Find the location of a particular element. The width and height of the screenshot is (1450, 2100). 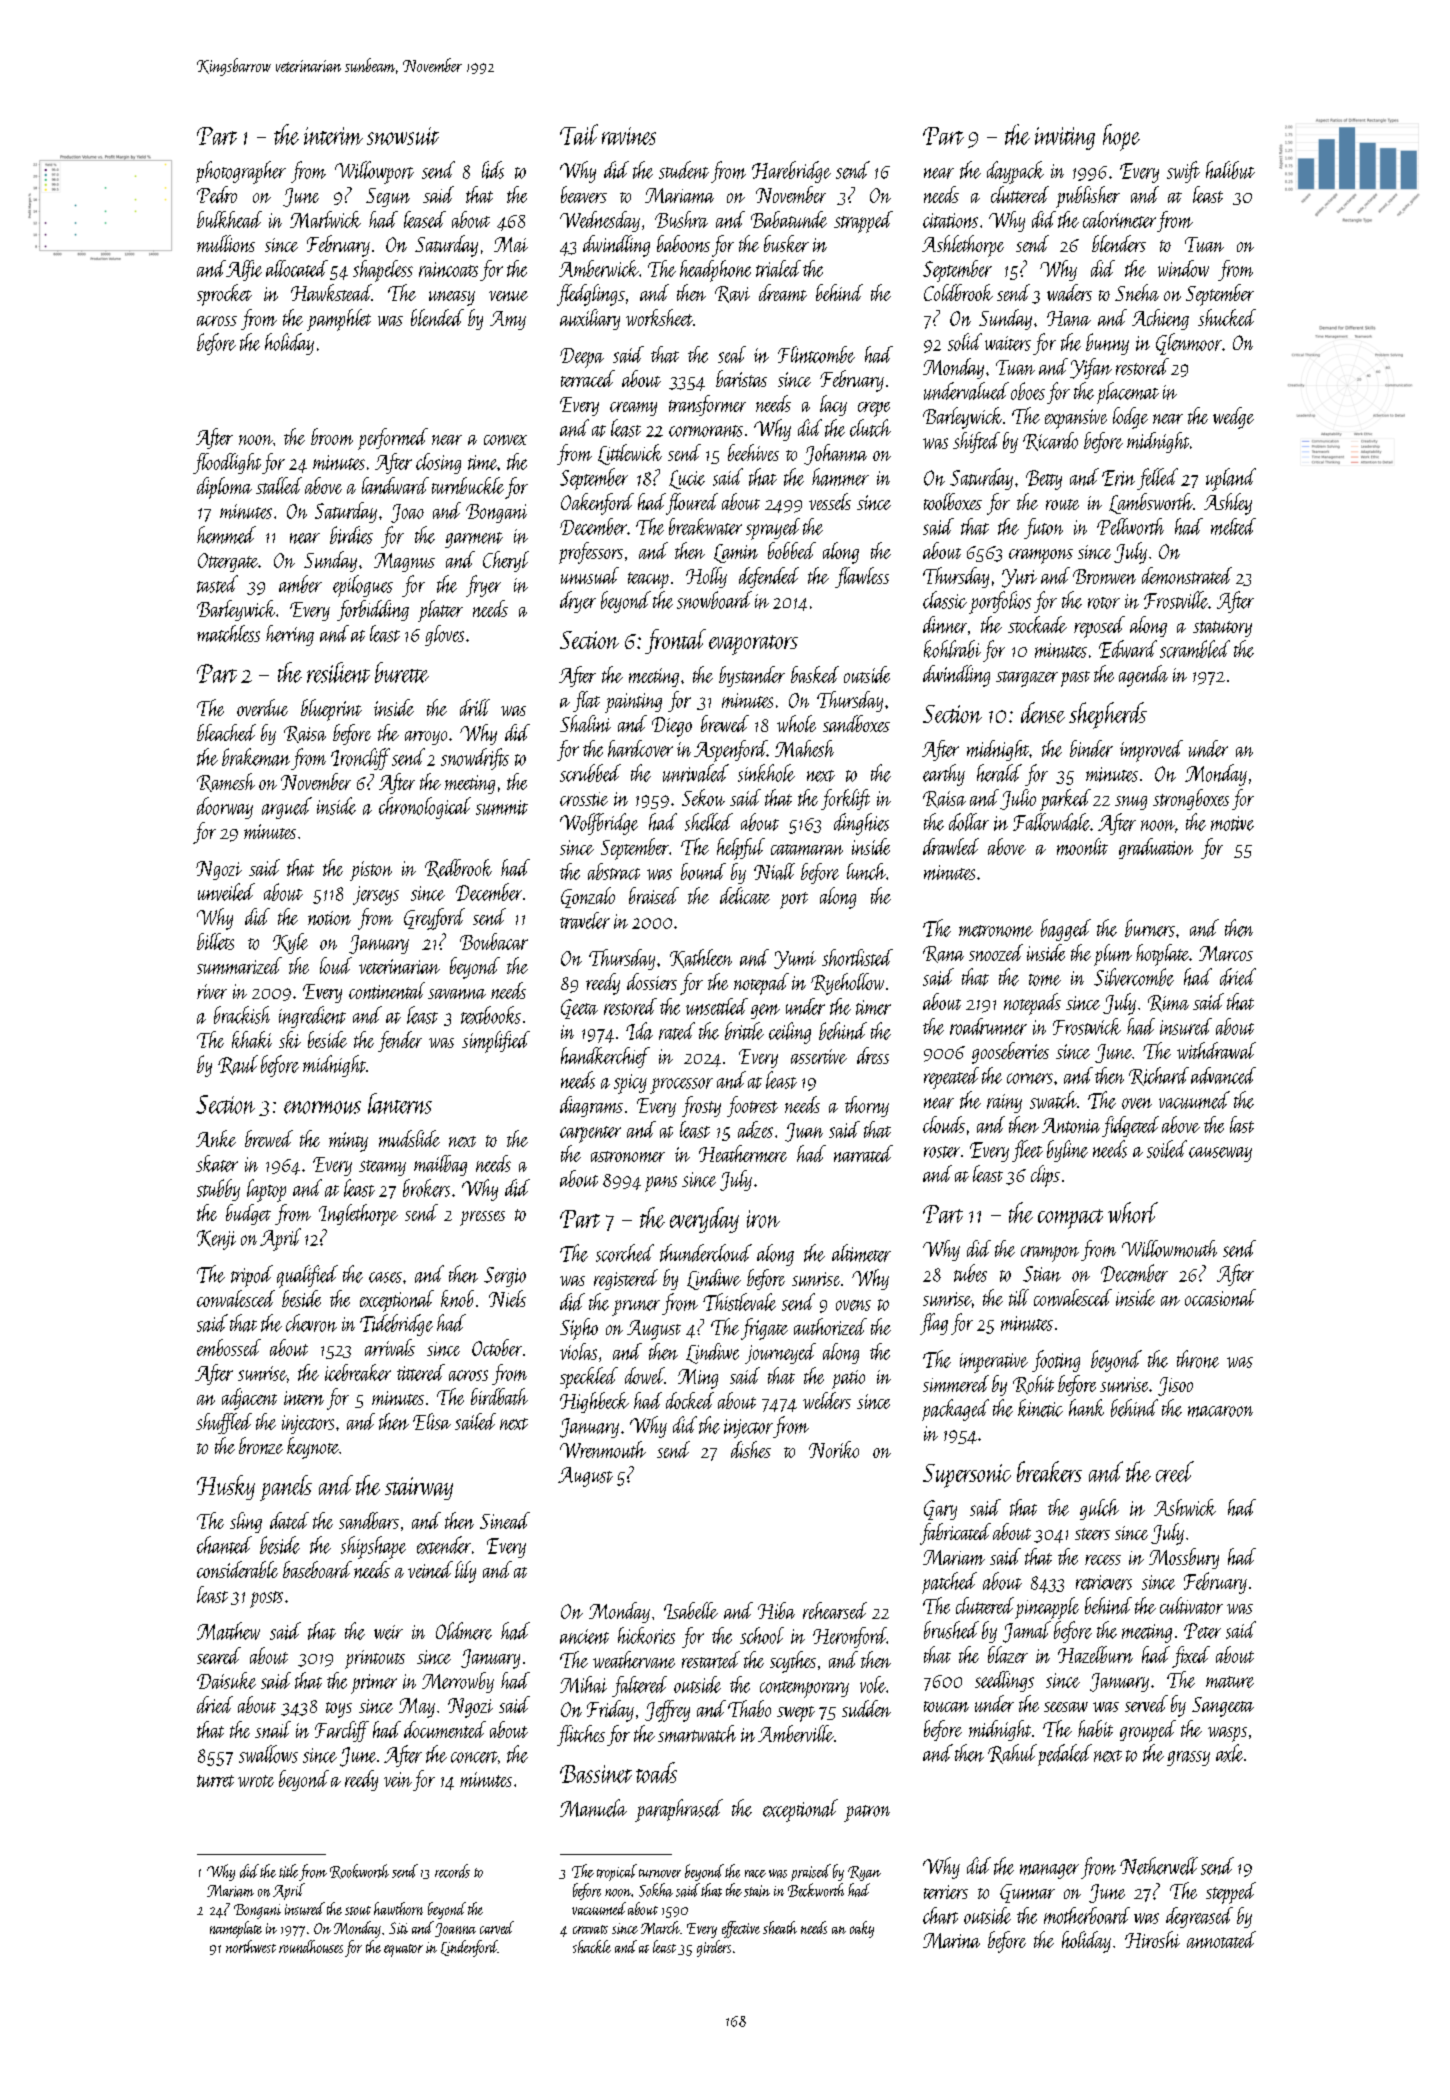

dishes is located at coordinates (751, 1449).
